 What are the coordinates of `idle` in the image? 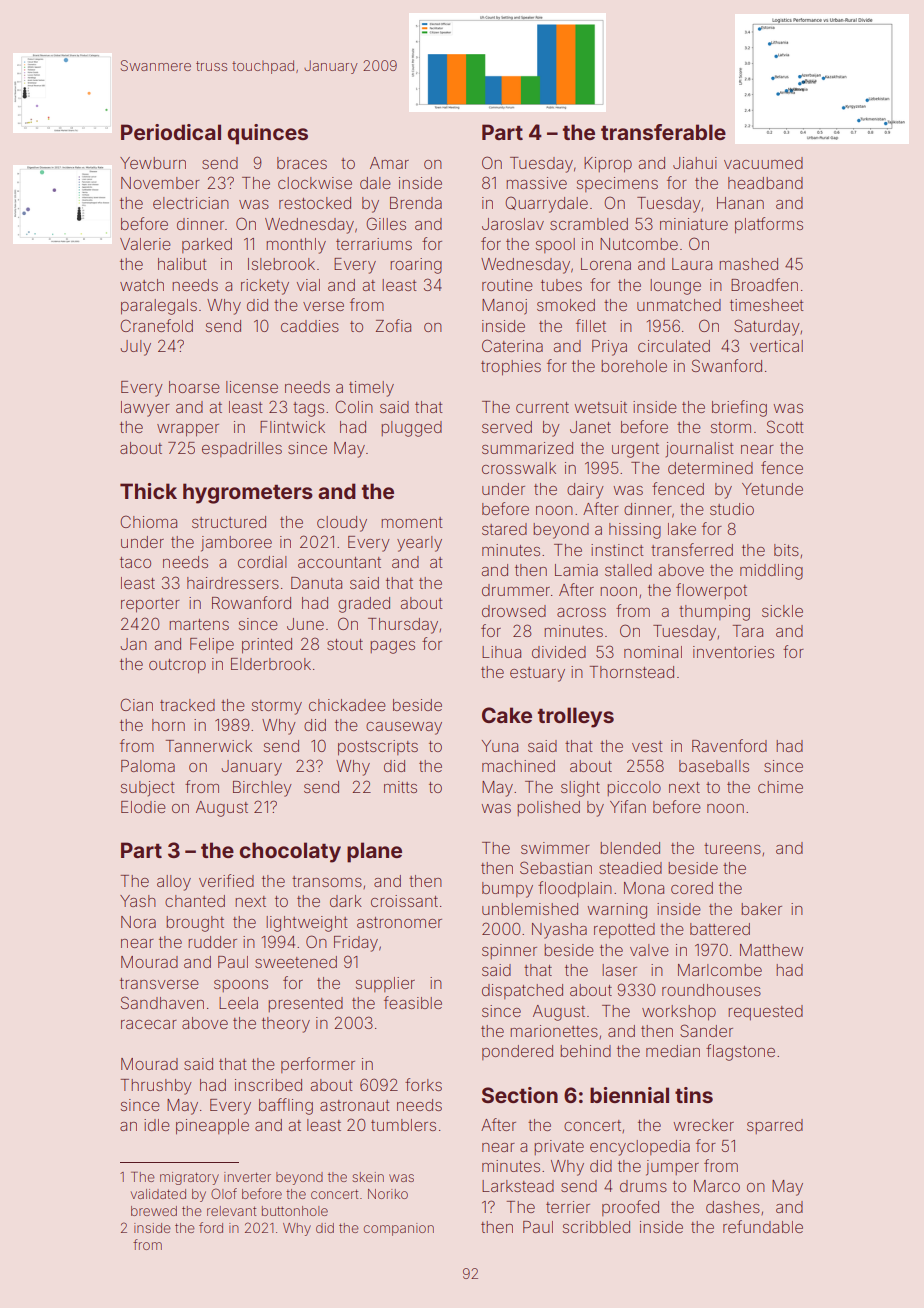 It's located at (157, 1125).
